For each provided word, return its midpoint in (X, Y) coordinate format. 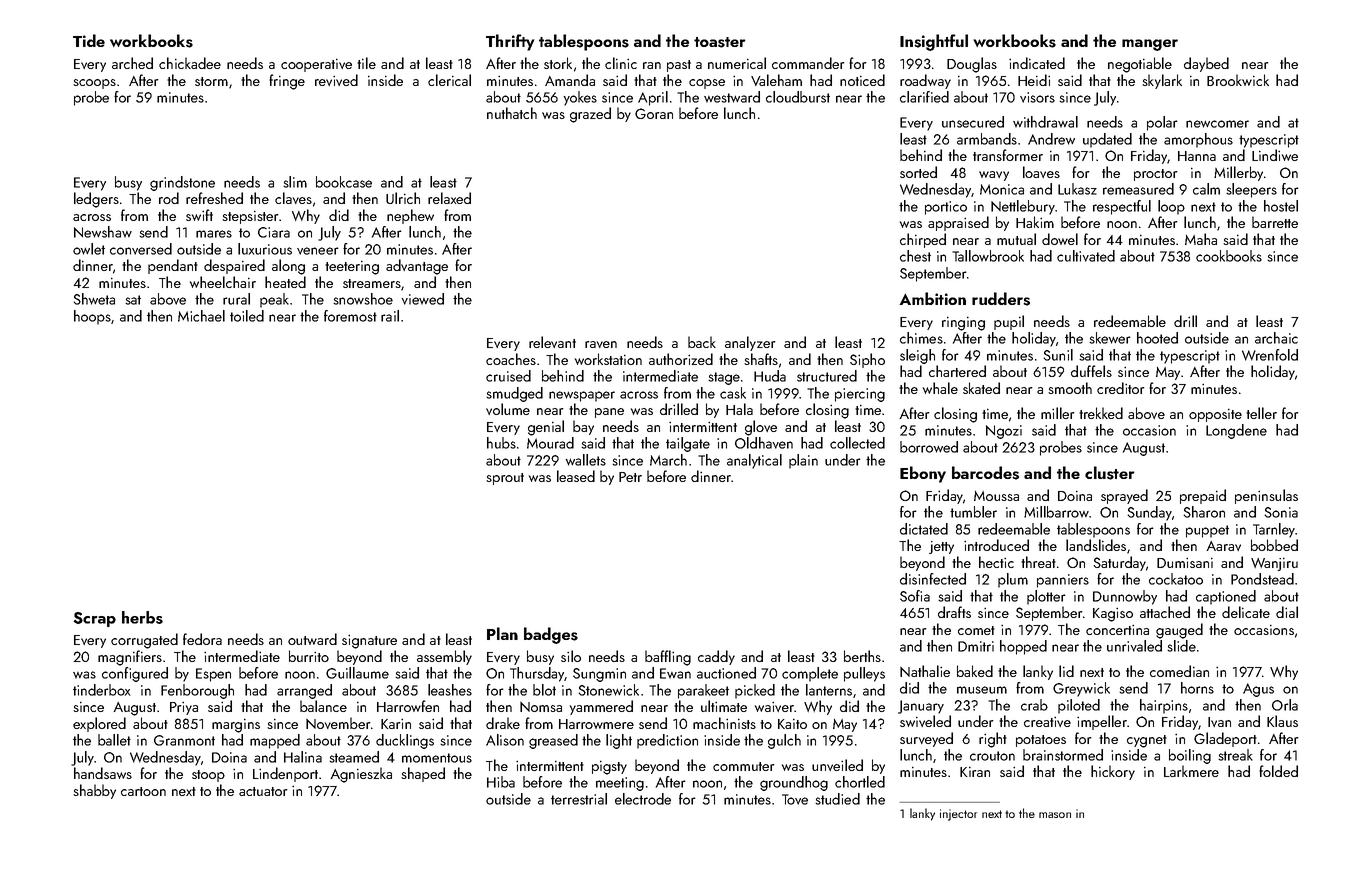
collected (857, 443)
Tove (795, 799)
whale (940, 388)
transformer (1008, 155)
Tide (89, 40)
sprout (505, 479)
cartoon (143, 791)
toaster (720, 42)
